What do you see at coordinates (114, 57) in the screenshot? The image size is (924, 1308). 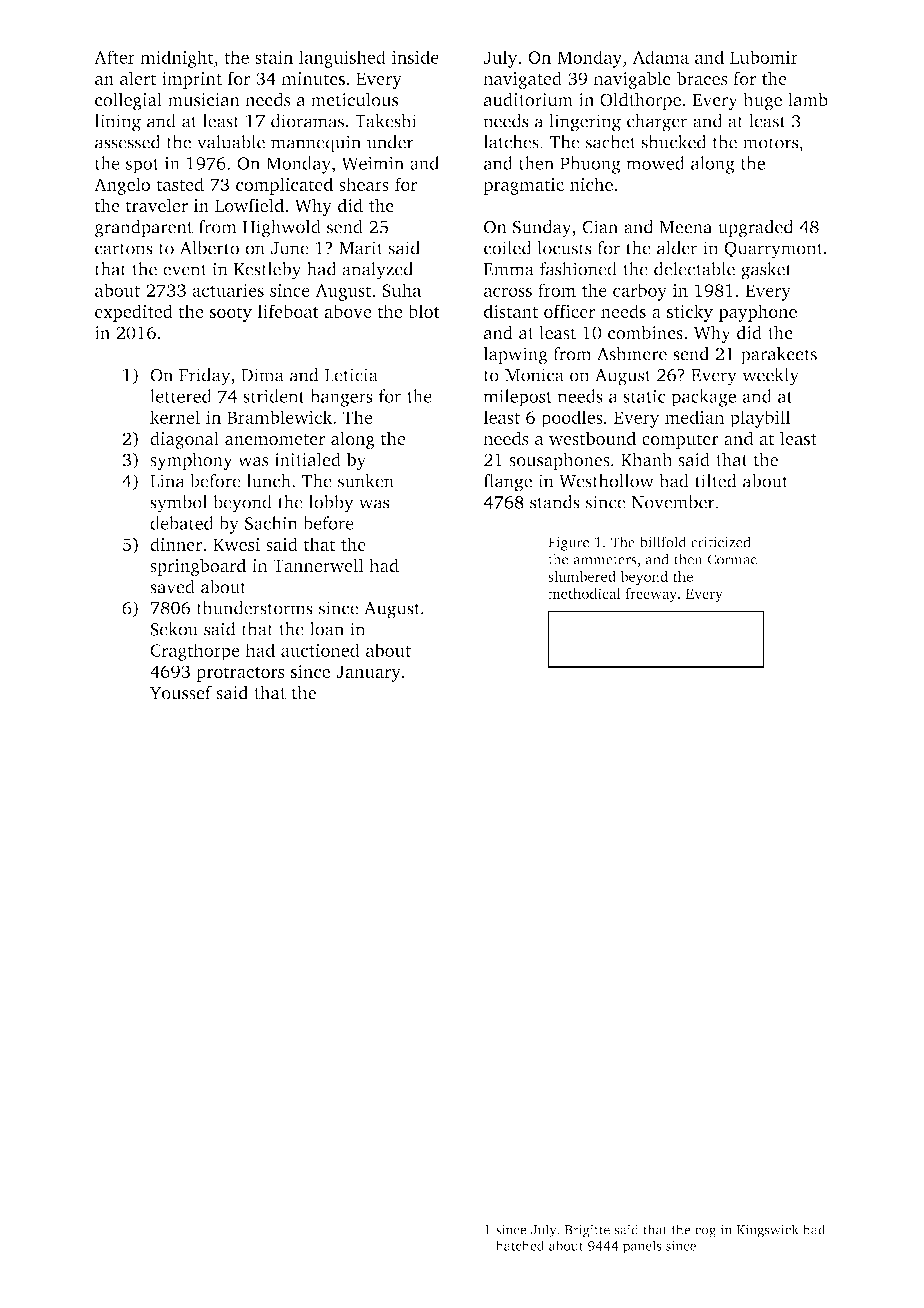 I see `After` at bounding box center [114, 57].
